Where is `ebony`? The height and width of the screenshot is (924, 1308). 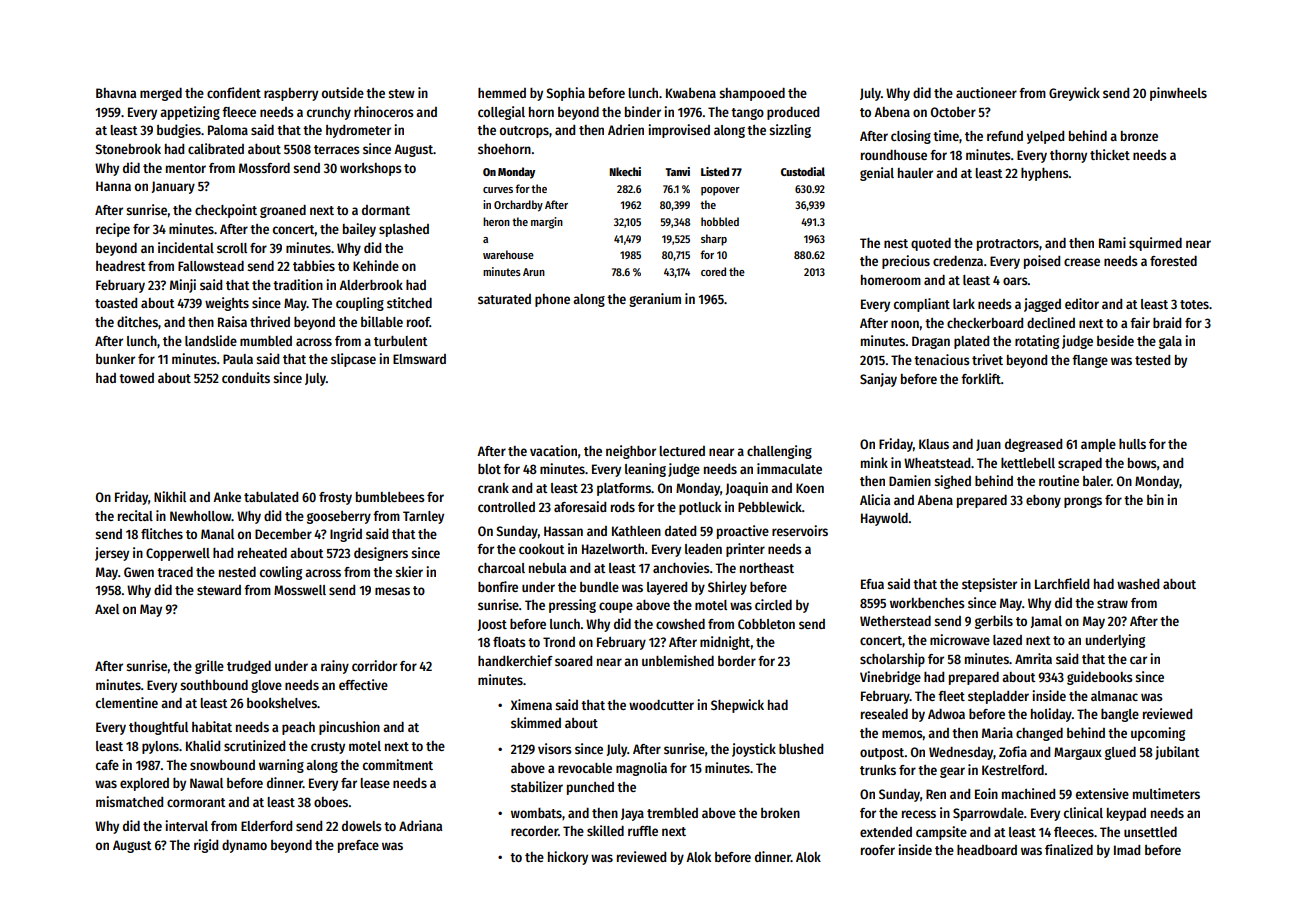
ebony is located at coordinates (1043, 501).
